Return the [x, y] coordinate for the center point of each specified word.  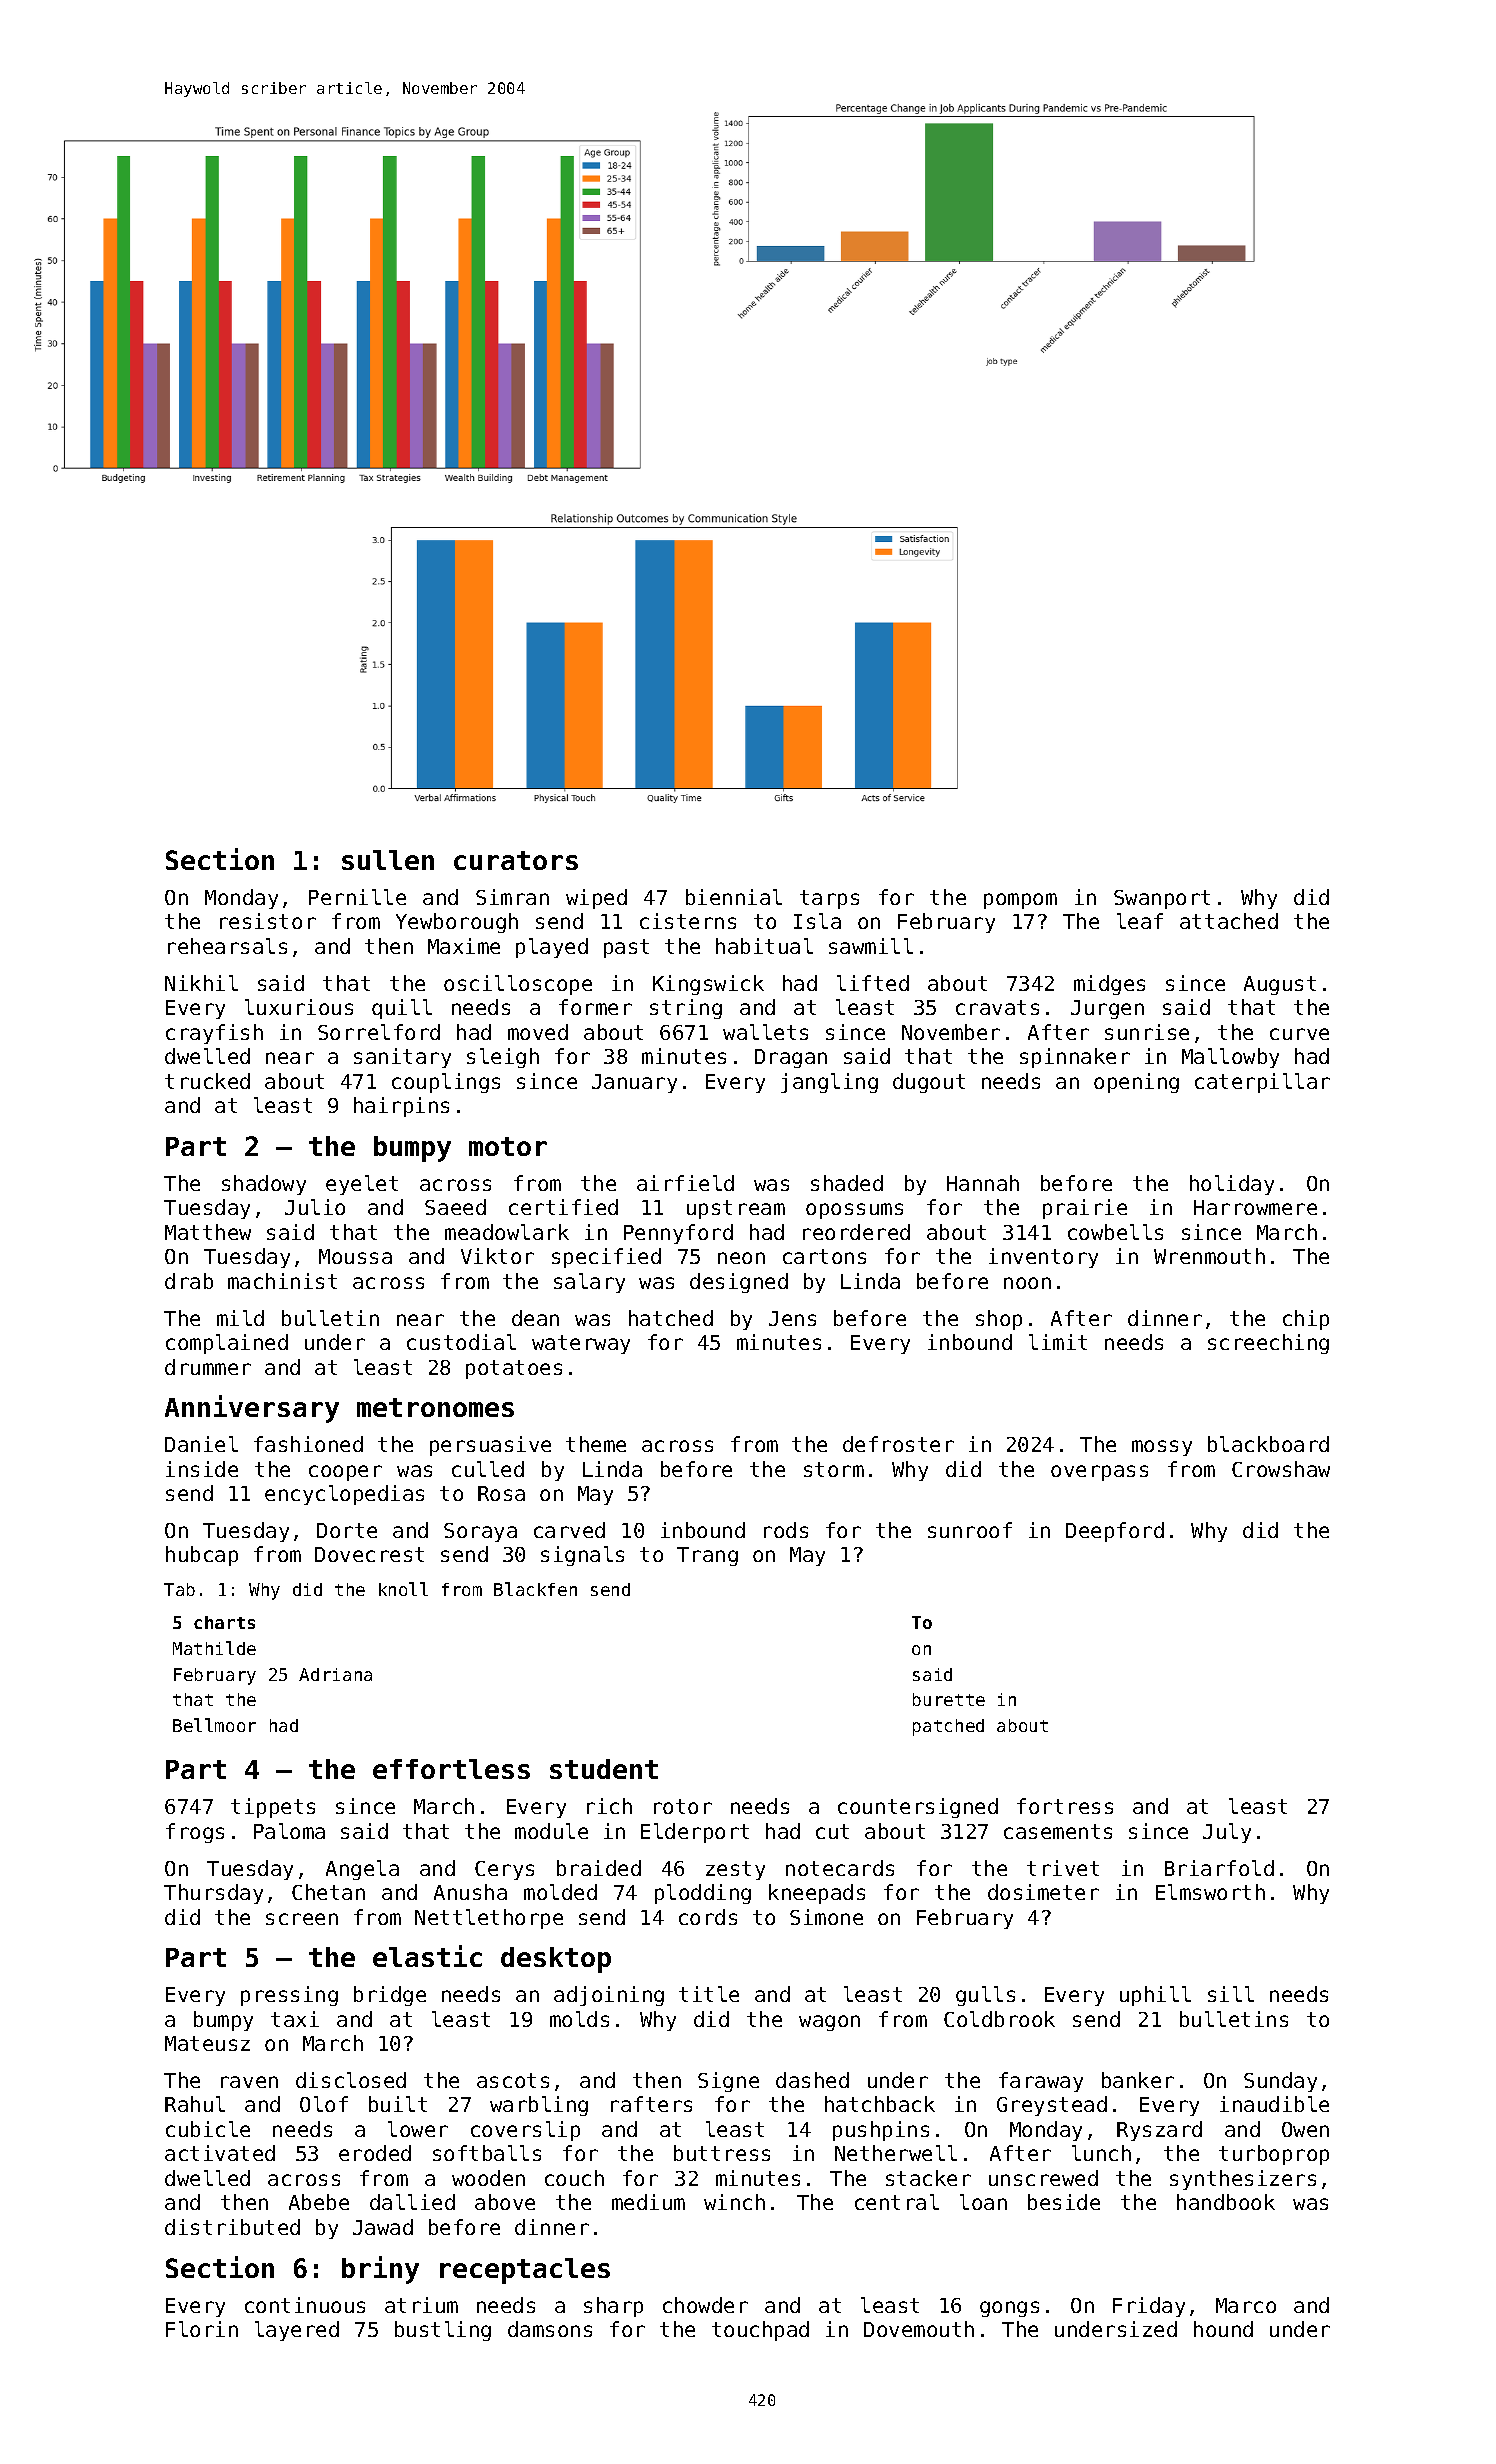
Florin [202, 2329]
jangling [829, 1083]
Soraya [480, 1532]
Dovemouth [919, 2329]
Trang [707, 1556]
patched [948, 1727]
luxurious [299, 1007]
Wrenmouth [1209, 1256]
